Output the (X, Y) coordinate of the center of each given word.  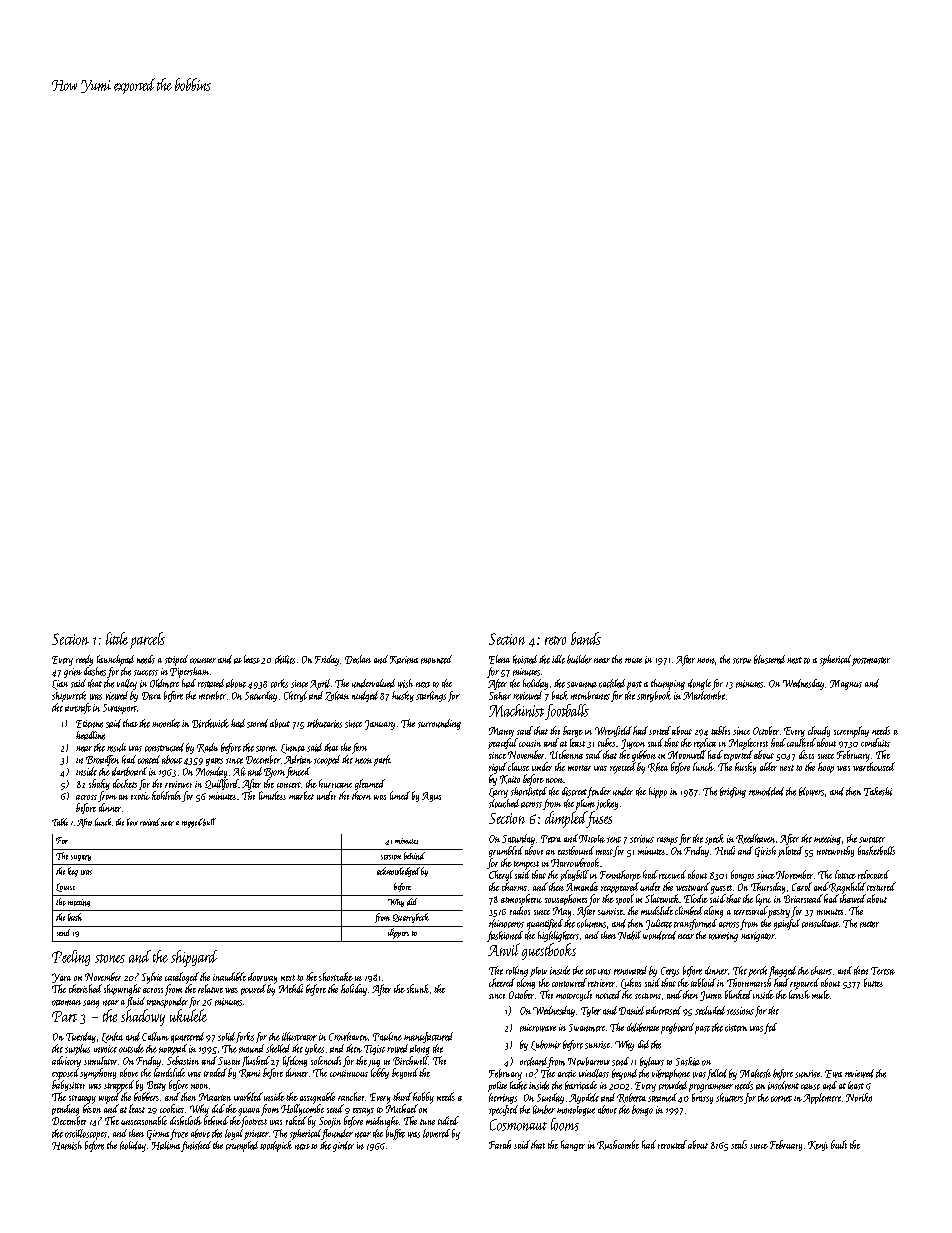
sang (91, 1004)
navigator (758, 937)
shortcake (336, 976)
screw (742, 661)
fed (770, 1028)
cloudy (819, 731)
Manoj (501, 732)
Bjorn (274, 773)
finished (196, 1146)
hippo (658, 792)
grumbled (506, 851)
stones (110, 958)
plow (538, 972)
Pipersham (189, 672)
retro (555, 640)
